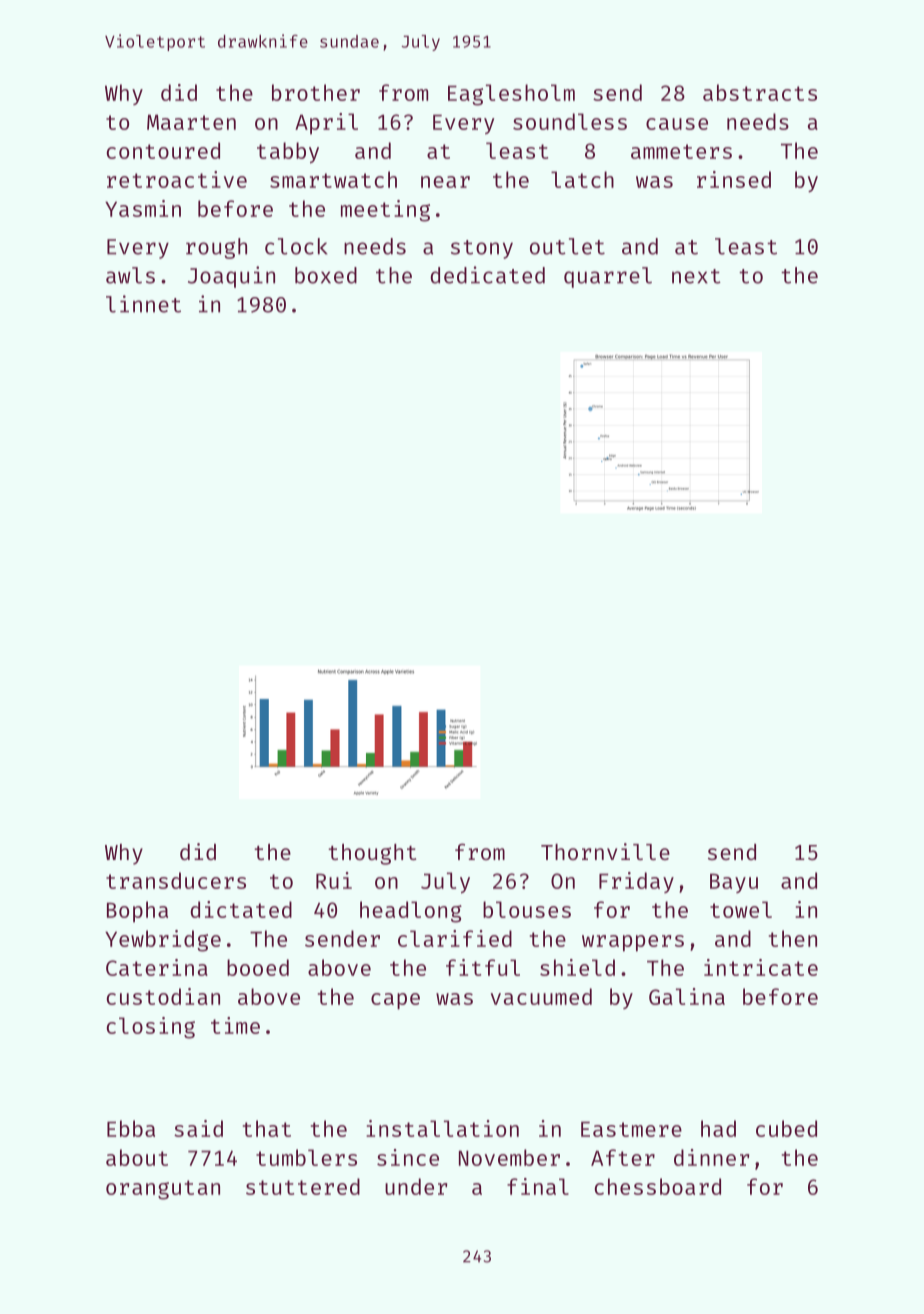  Describe the element at coordinates (163, 996) in the screenshot. I see `custodian` at that location.
